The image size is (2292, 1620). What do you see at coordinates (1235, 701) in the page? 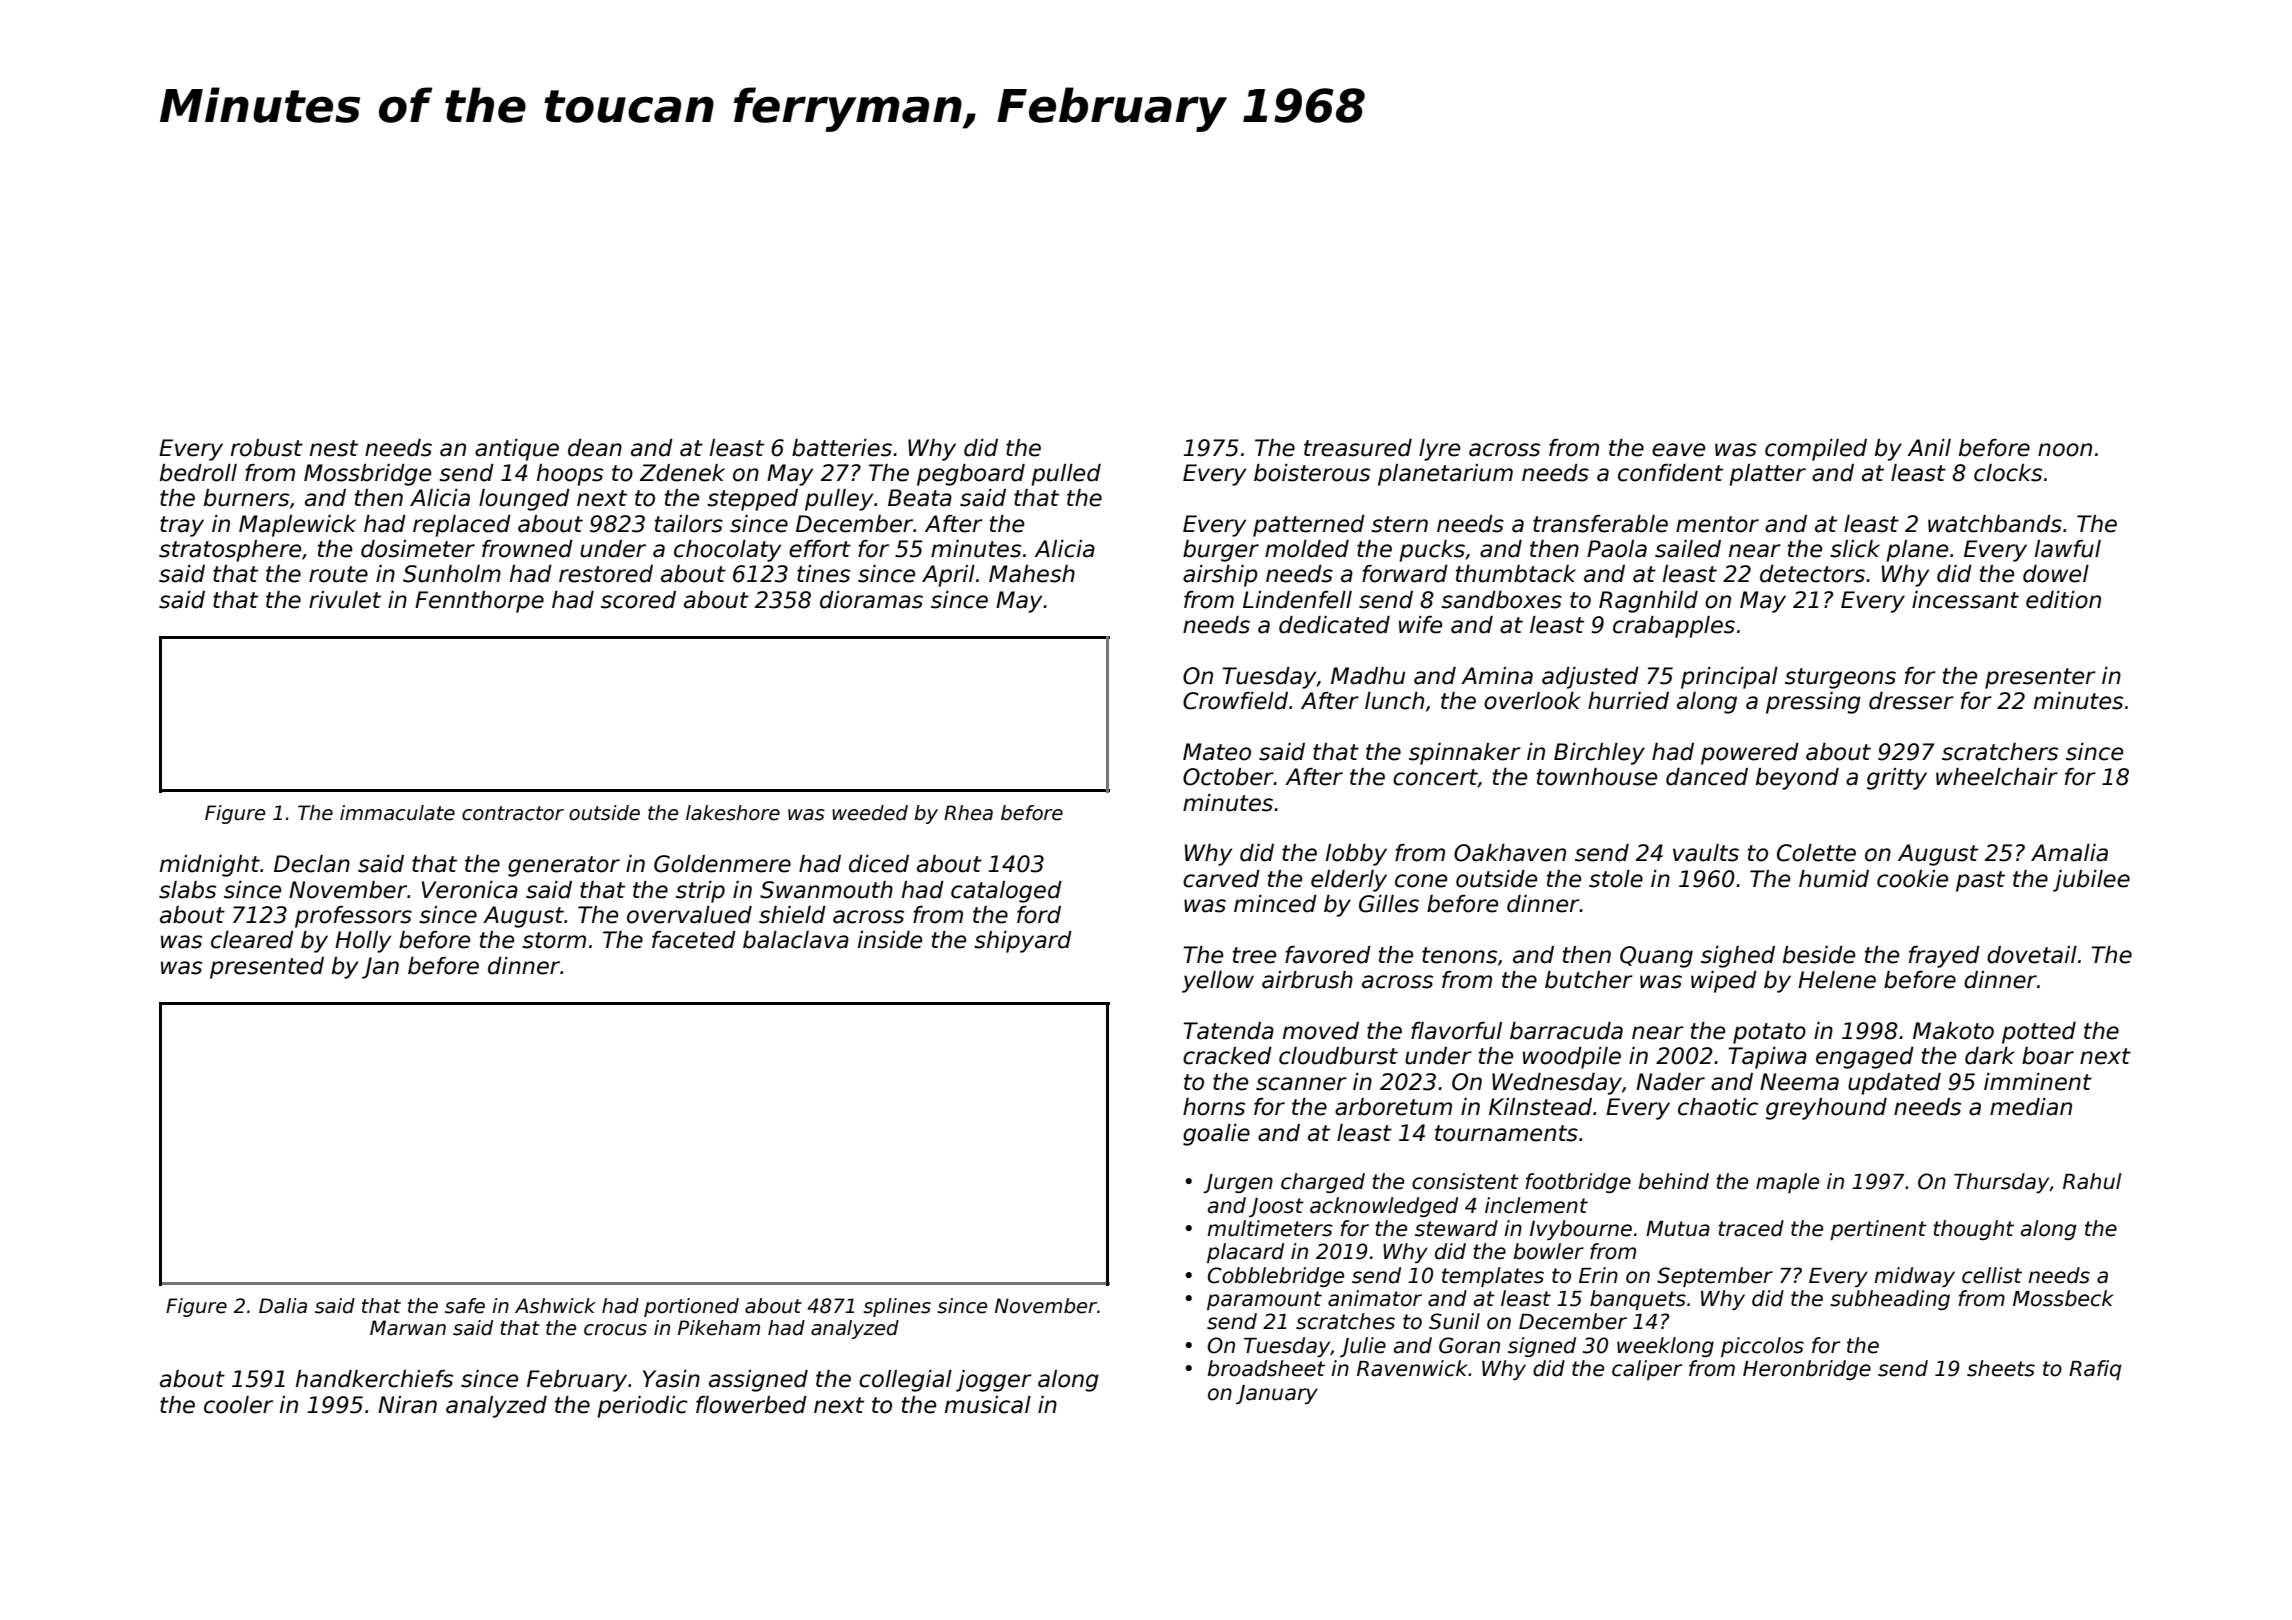
I see `Crowfield` at bounding box center [1235, 701].
